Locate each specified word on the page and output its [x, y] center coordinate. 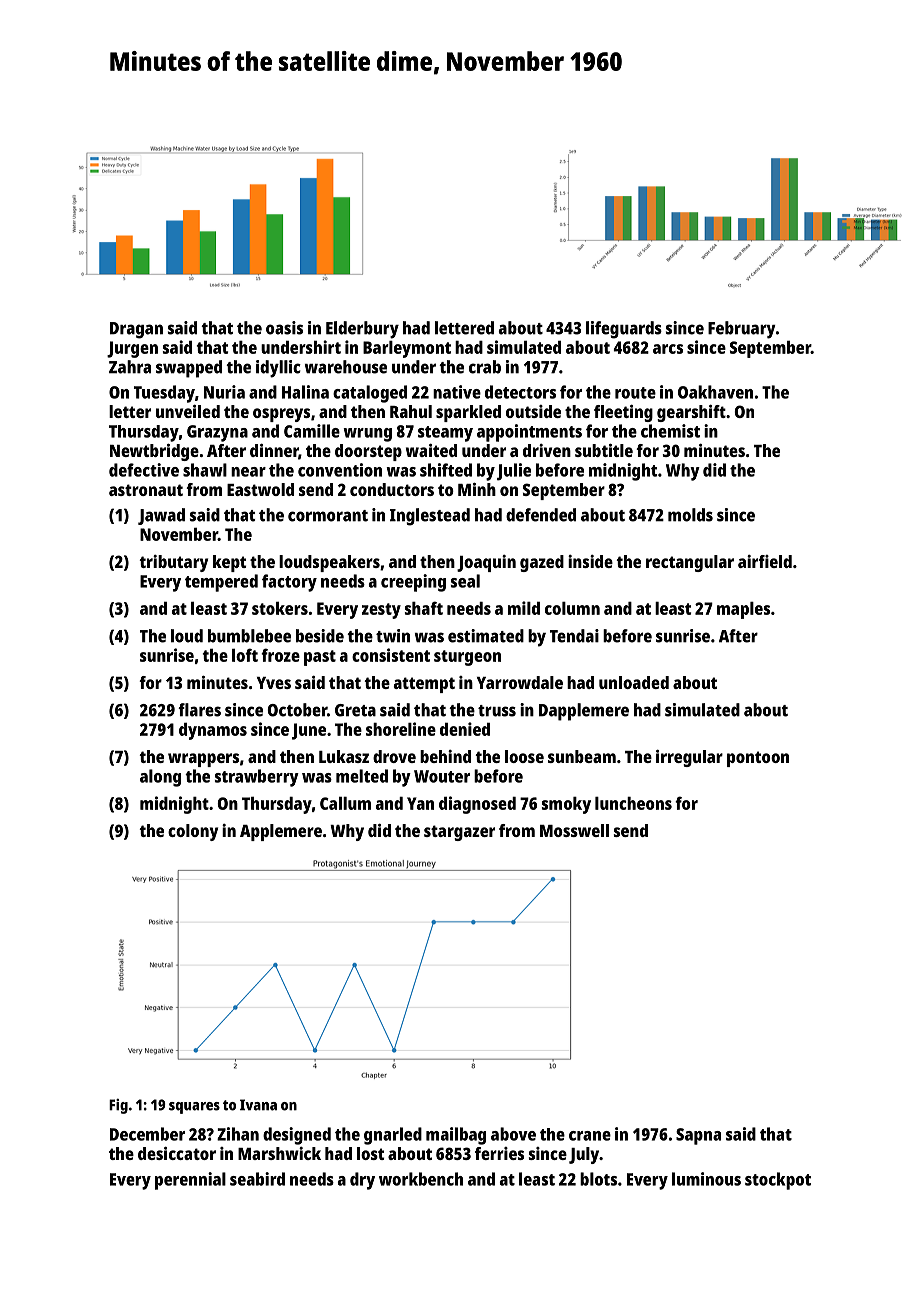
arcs [668, 349]
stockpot [778, 1181]
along [160, 778]
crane [590, 1136]
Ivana [258, 1105]
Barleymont [407, 349]
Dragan [136, 330]
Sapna [698, 1136]
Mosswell [574, 830]
